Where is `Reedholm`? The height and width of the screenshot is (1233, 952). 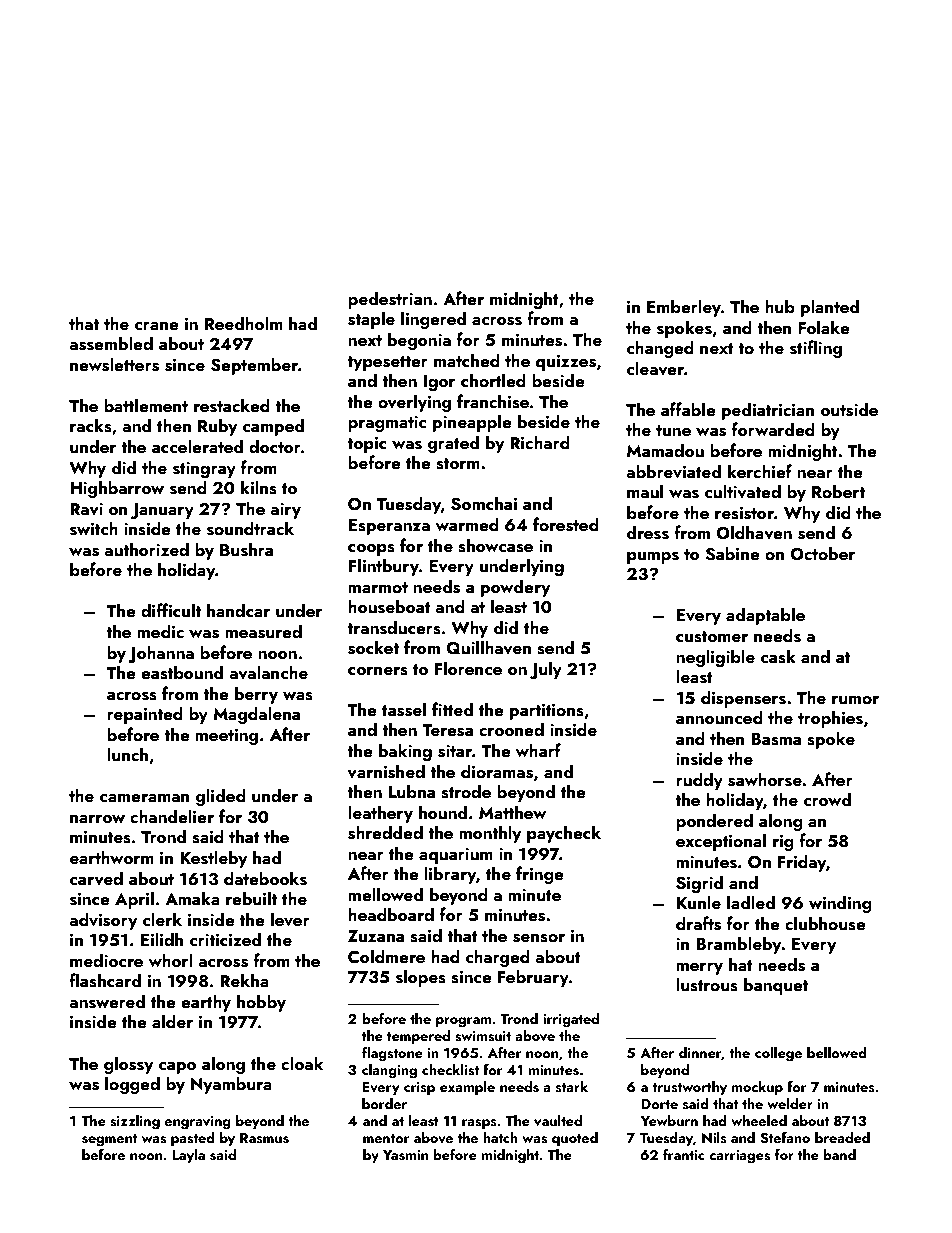
Reedholm is located at coordinates (244, 323).
